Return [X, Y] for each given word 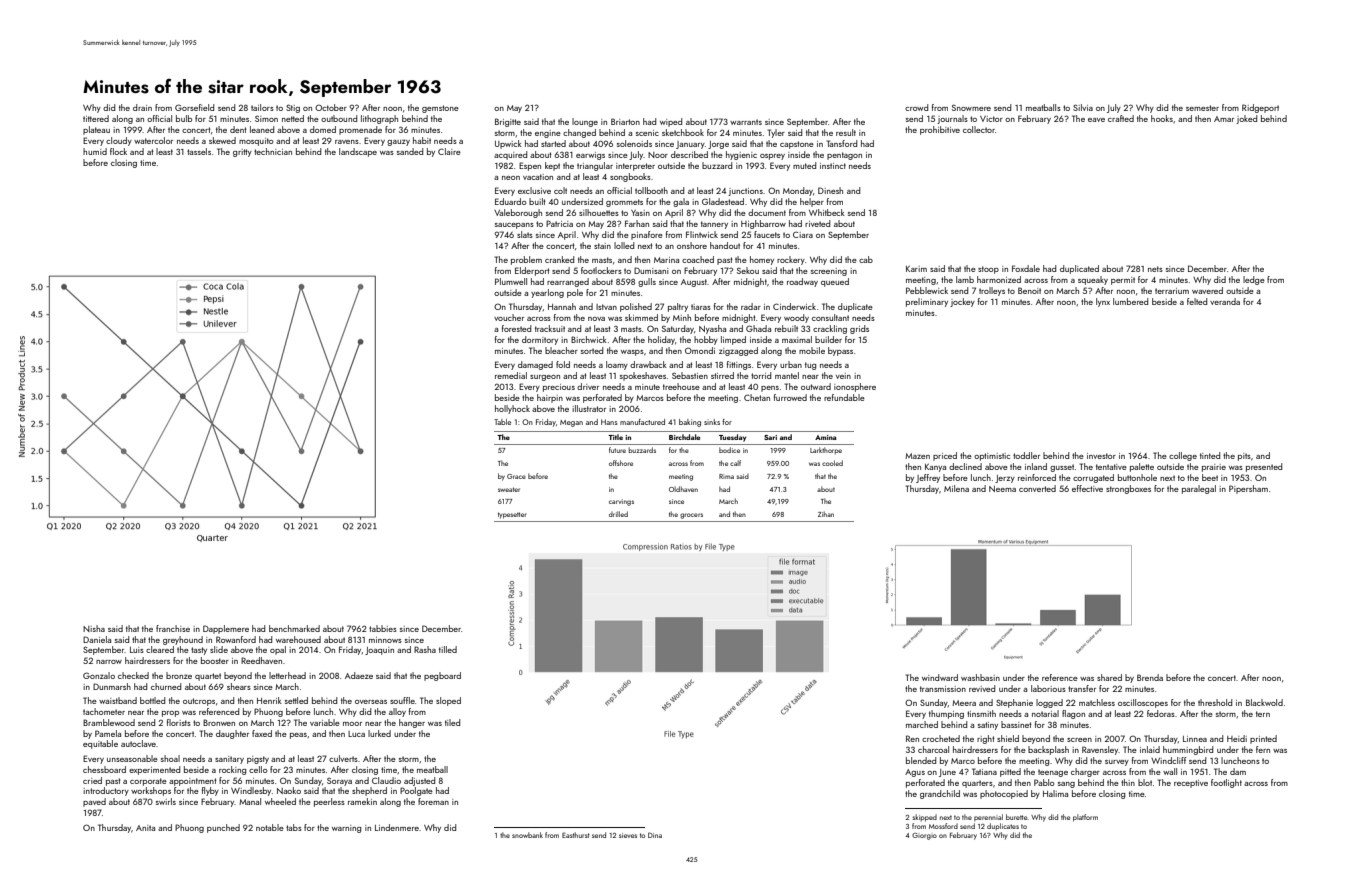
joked [1246, 119]
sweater [509, 489]
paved [94, 802]
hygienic [741, 155]
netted [293, 118]
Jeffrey [928, 478]
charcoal [933, 749]
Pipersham [1248, 489]
